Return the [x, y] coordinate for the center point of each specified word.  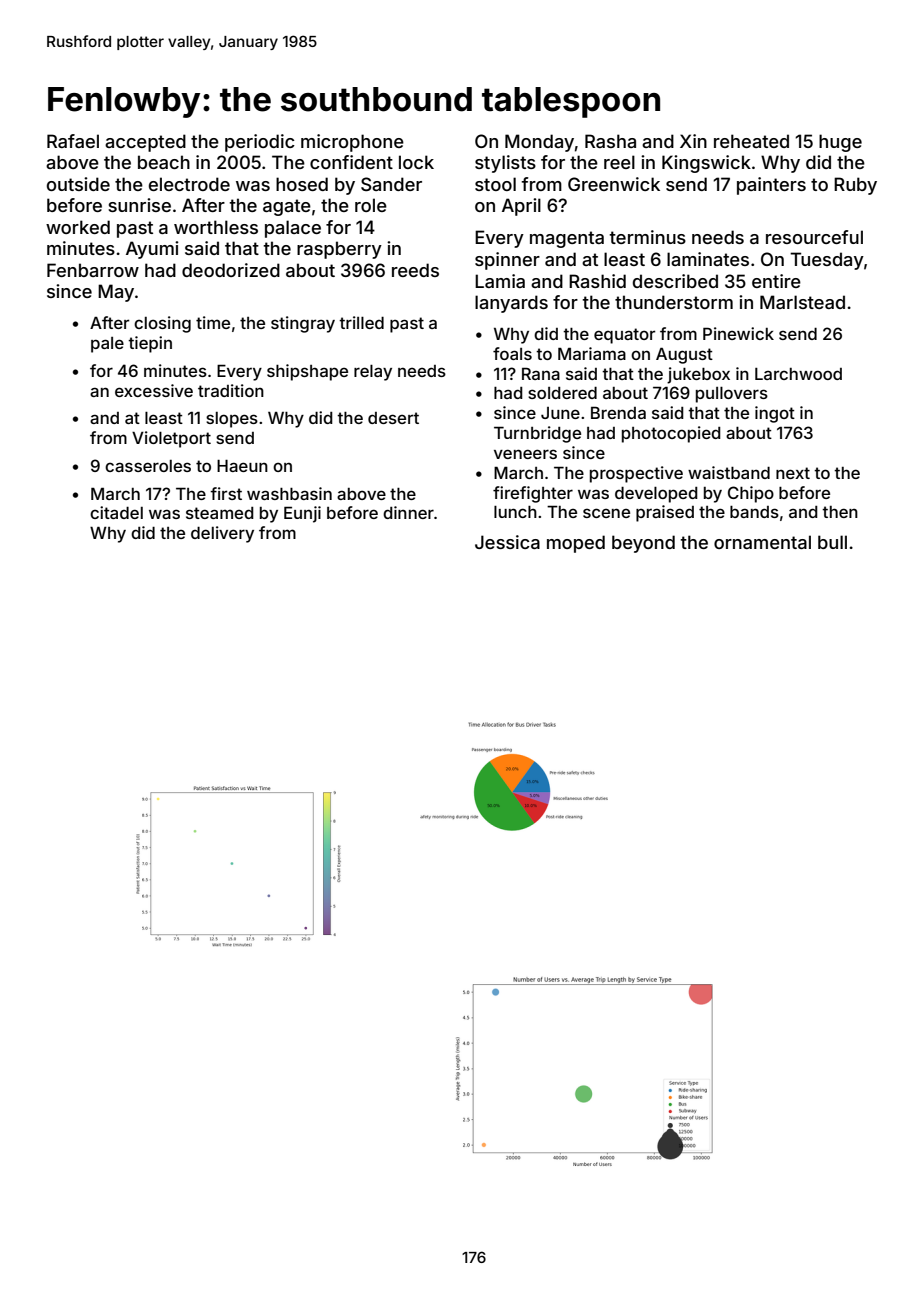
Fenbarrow [93, 270]
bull [832, 542]
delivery [222, 534]
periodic [260, 143]
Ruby [855, 186]
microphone [352, 143]
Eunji [302, 514]
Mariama [592, 353]
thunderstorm [674, 302]
